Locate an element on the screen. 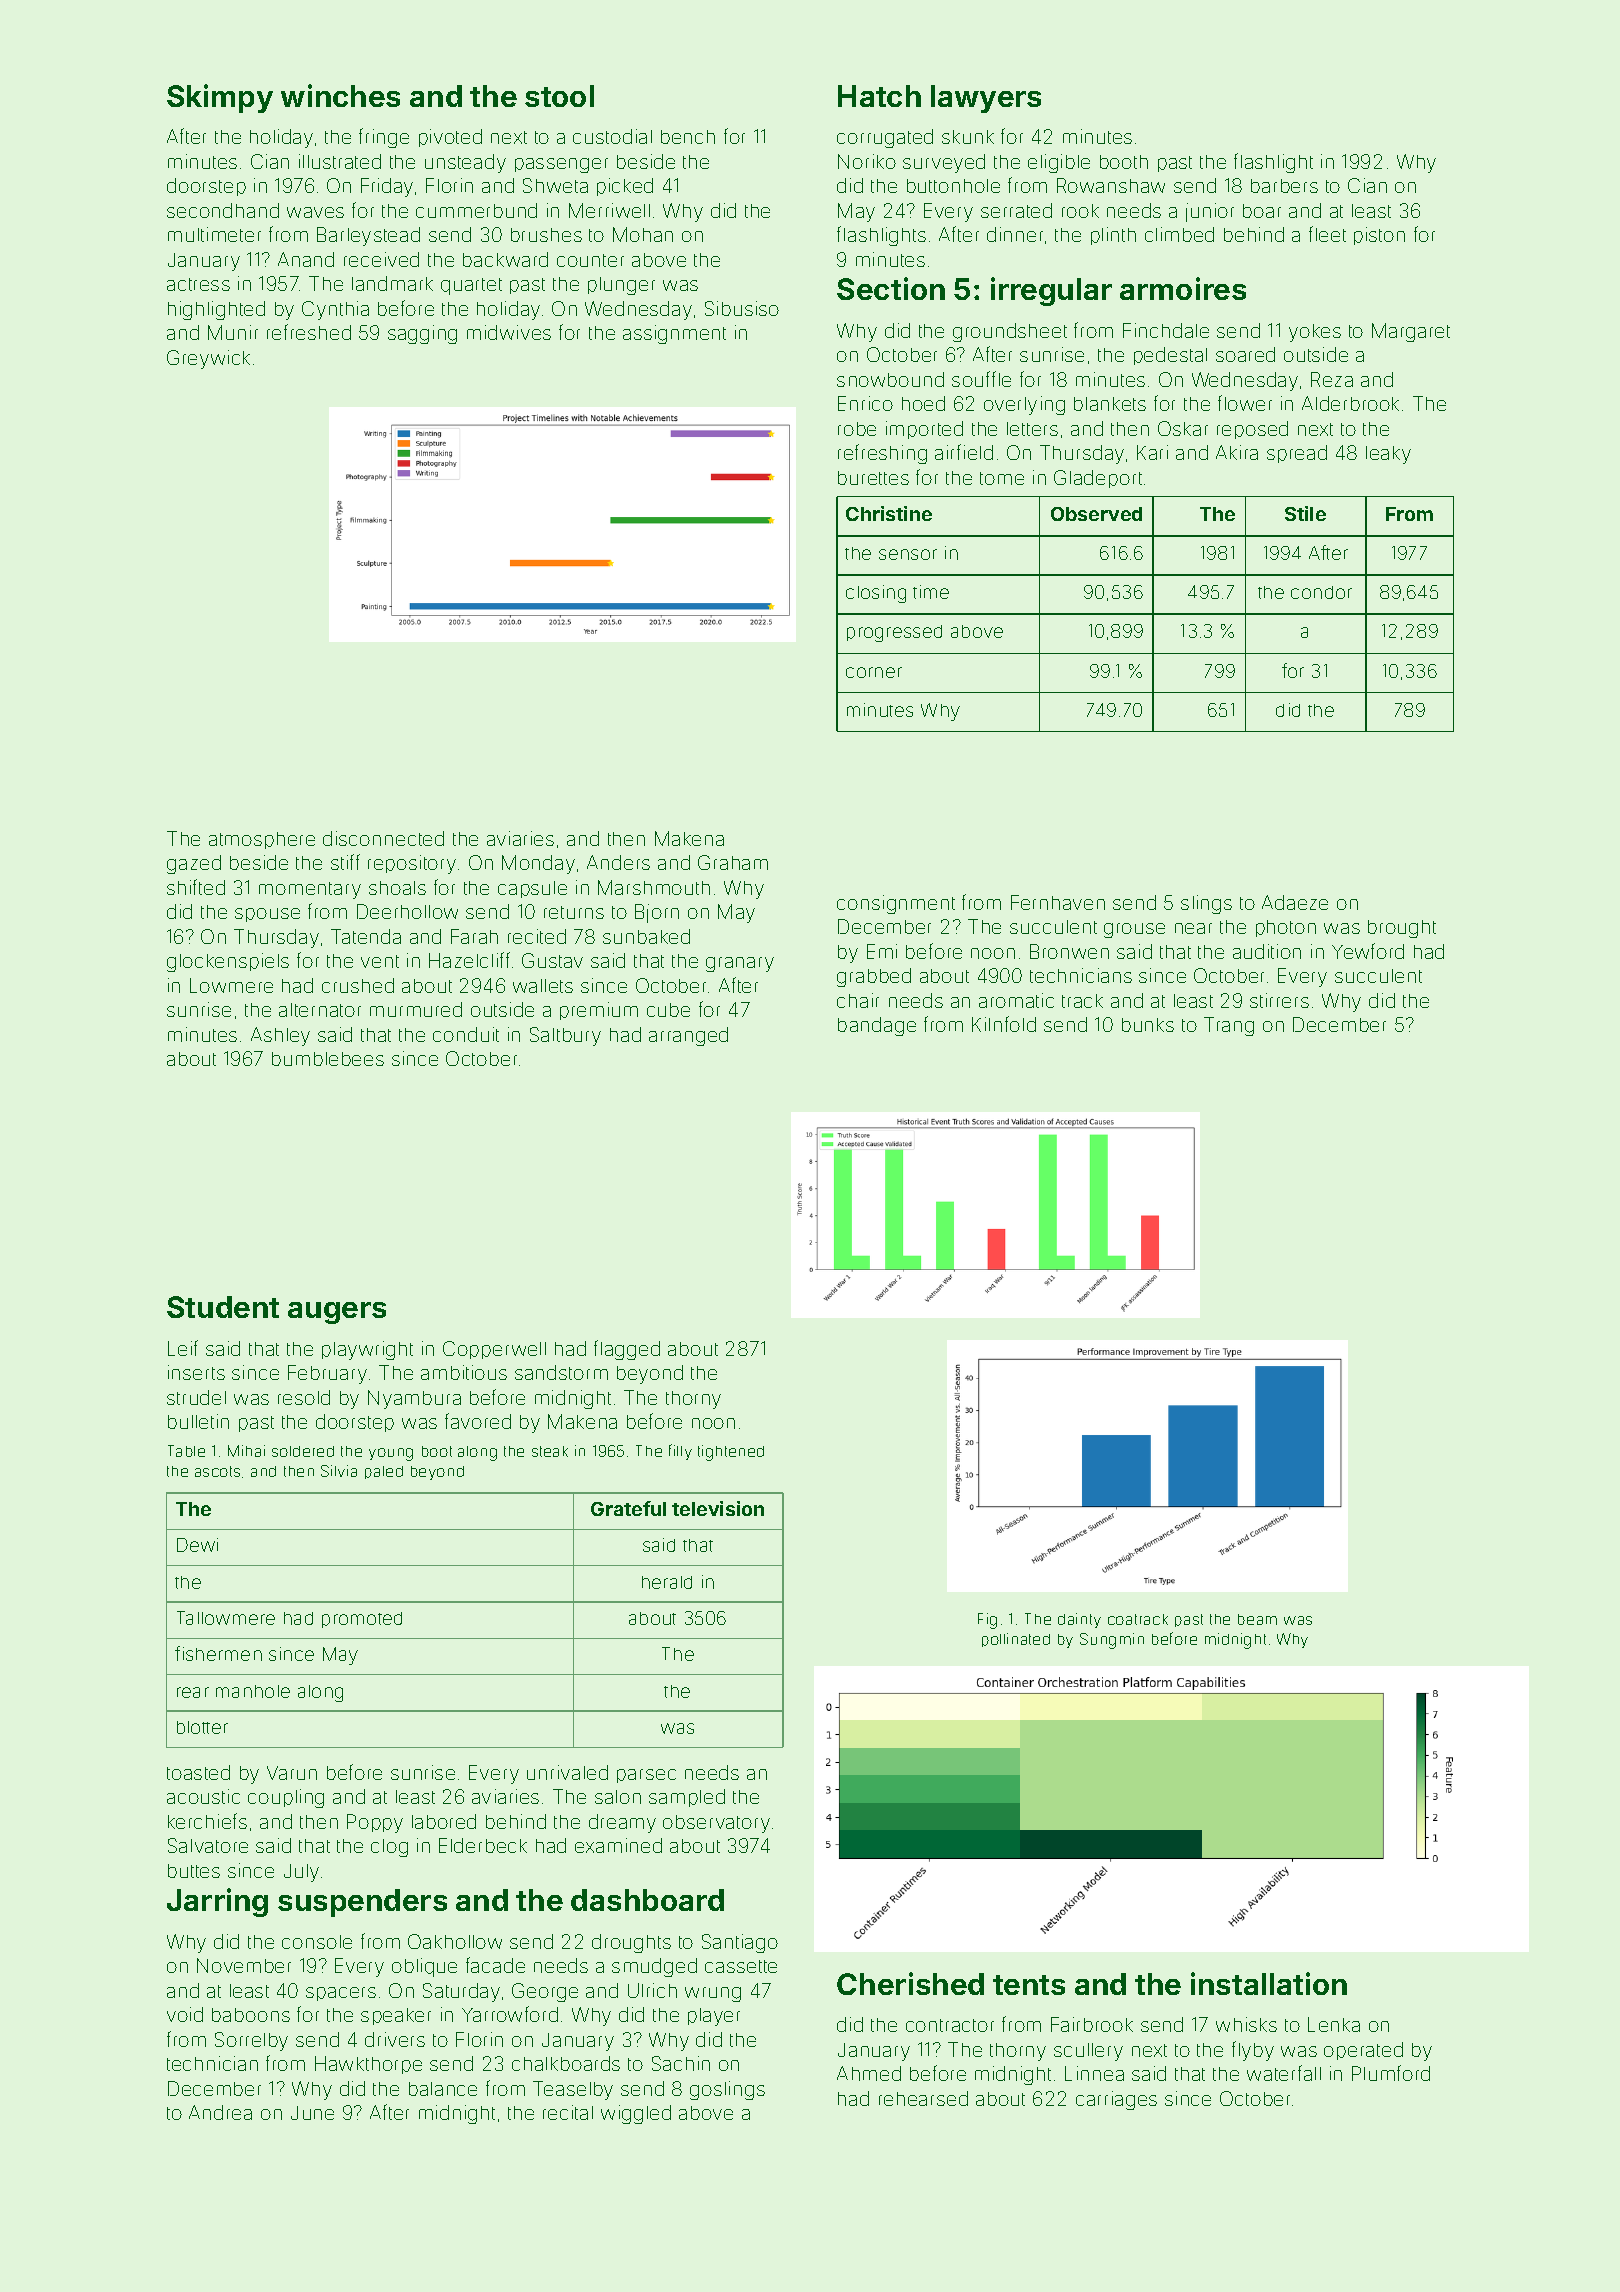 The width and height of the screenshot is (1620, 2292). Fernhaven is located at coordinates (1058, 902).
